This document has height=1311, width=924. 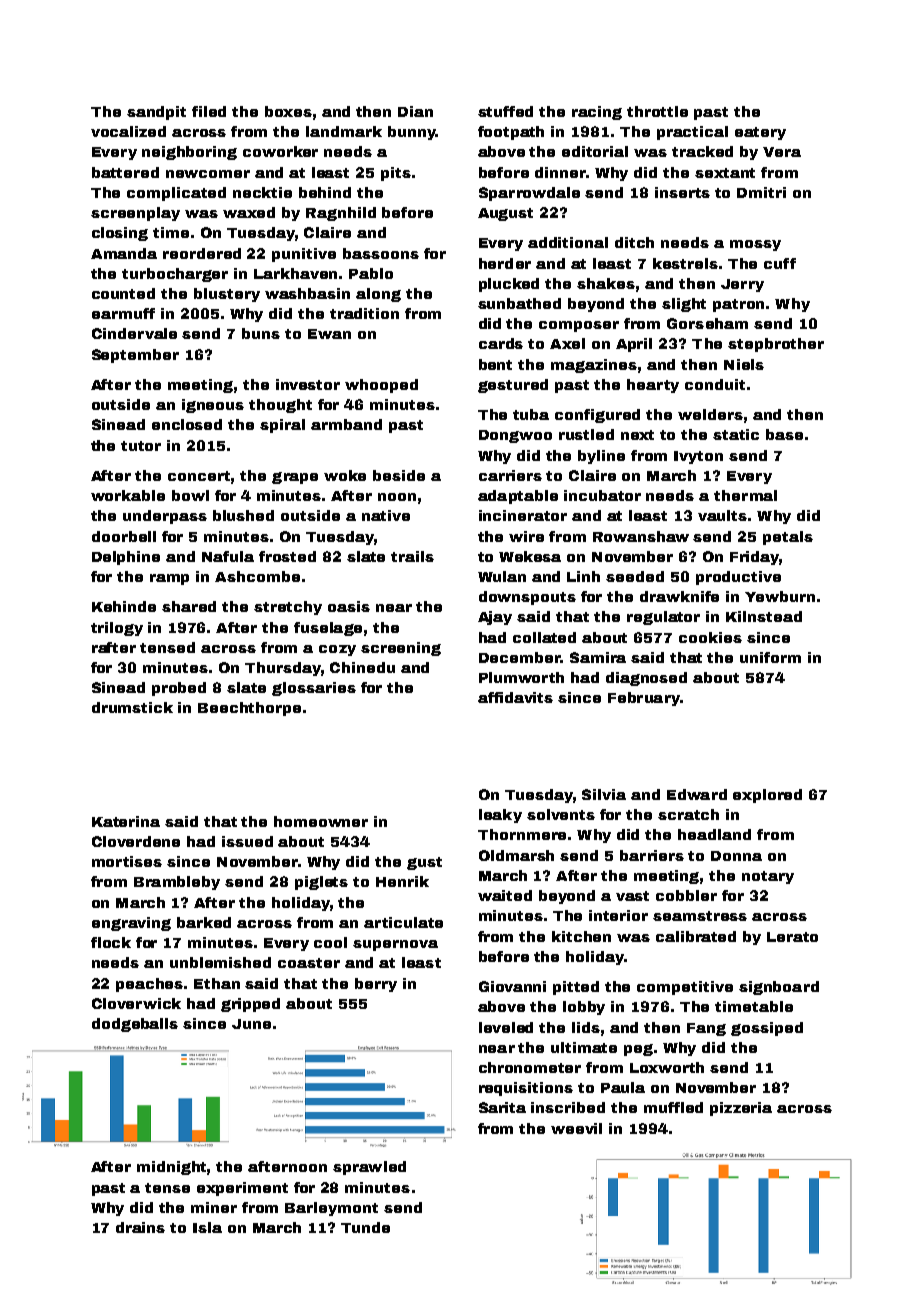 I want to click on Gorseham, so click(x=707, y=323).
